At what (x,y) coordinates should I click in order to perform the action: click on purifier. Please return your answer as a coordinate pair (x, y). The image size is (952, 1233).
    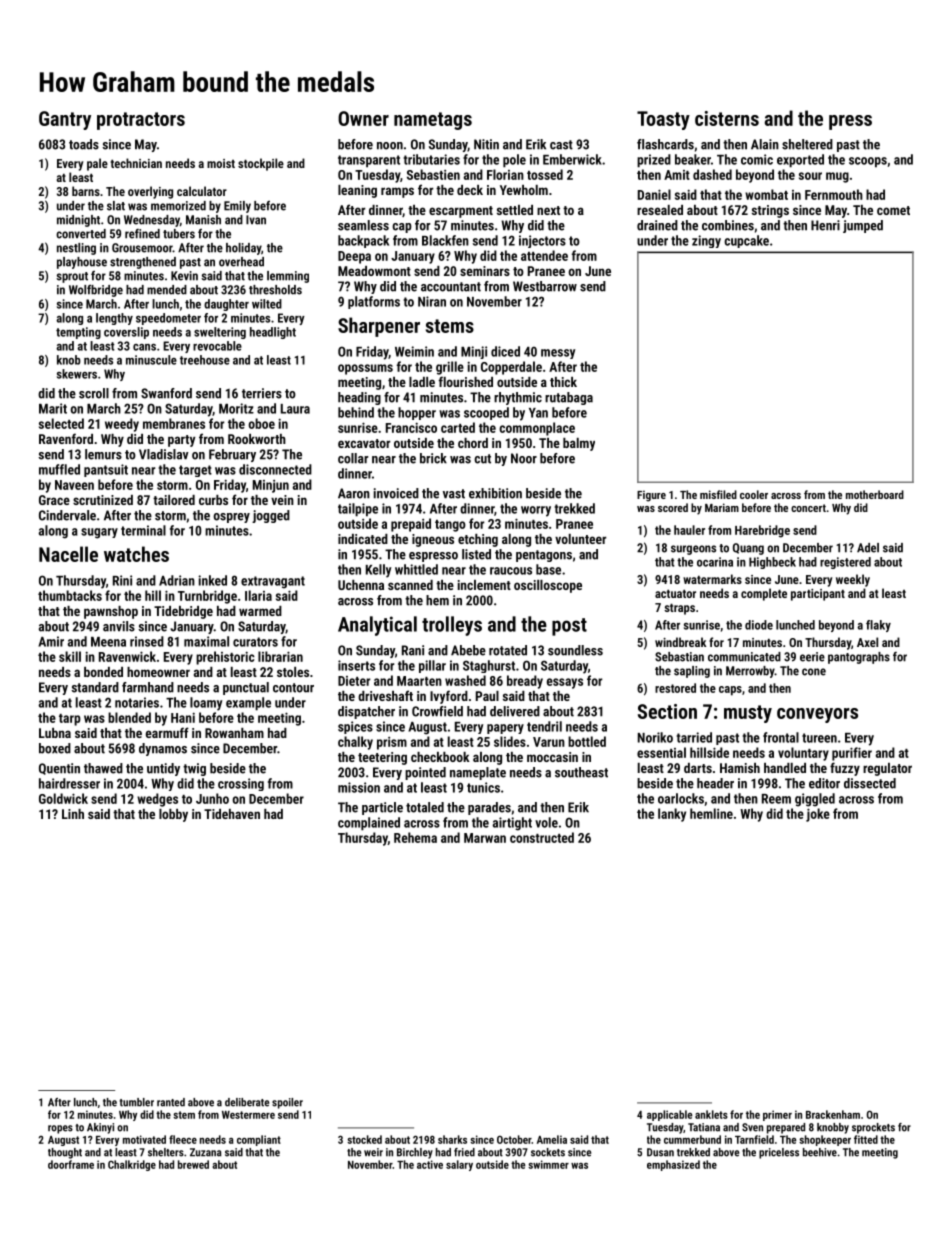
    Looking at the image, I should click on (852, 754).
